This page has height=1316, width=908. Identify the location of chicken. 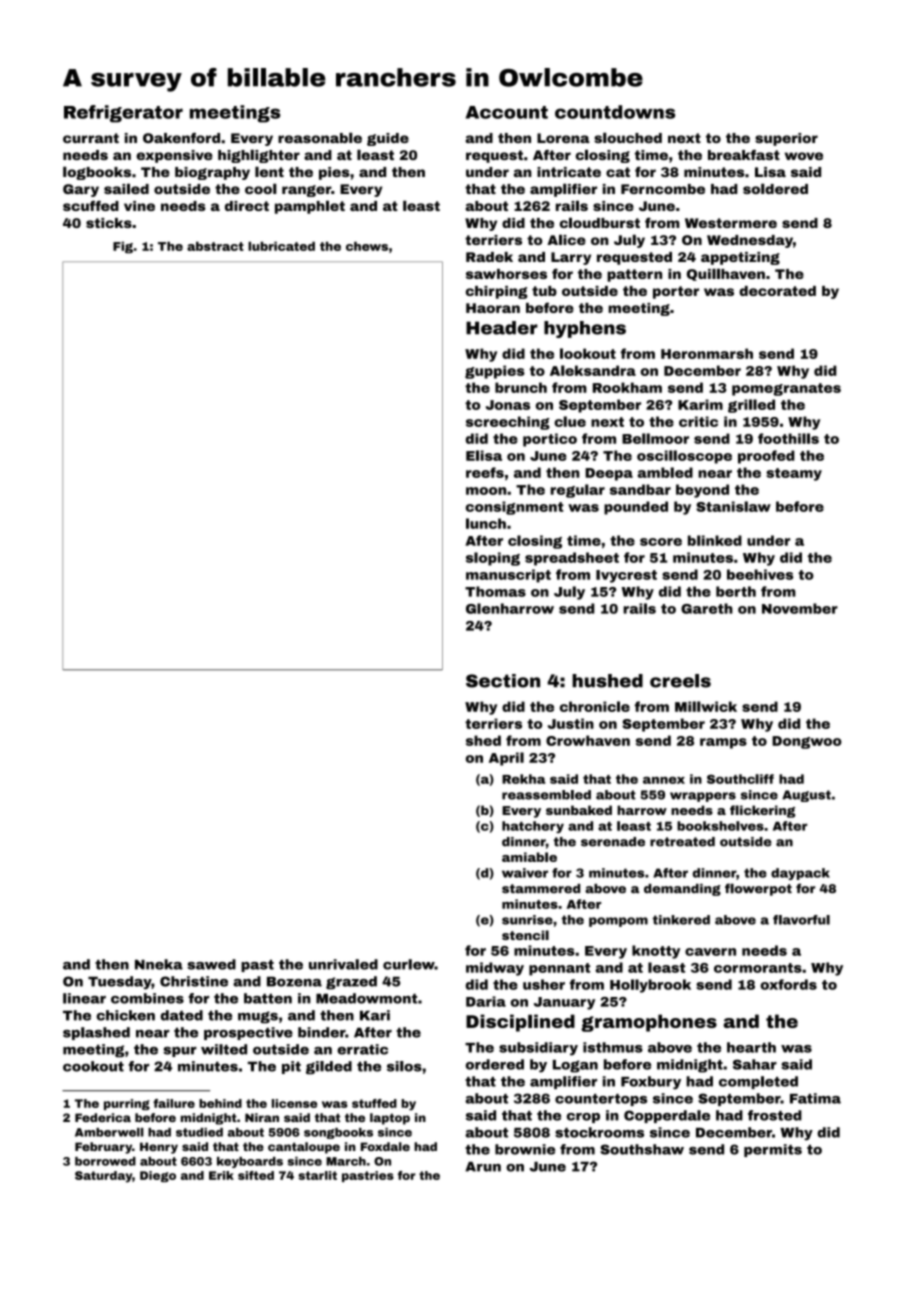
(125, 1015).
